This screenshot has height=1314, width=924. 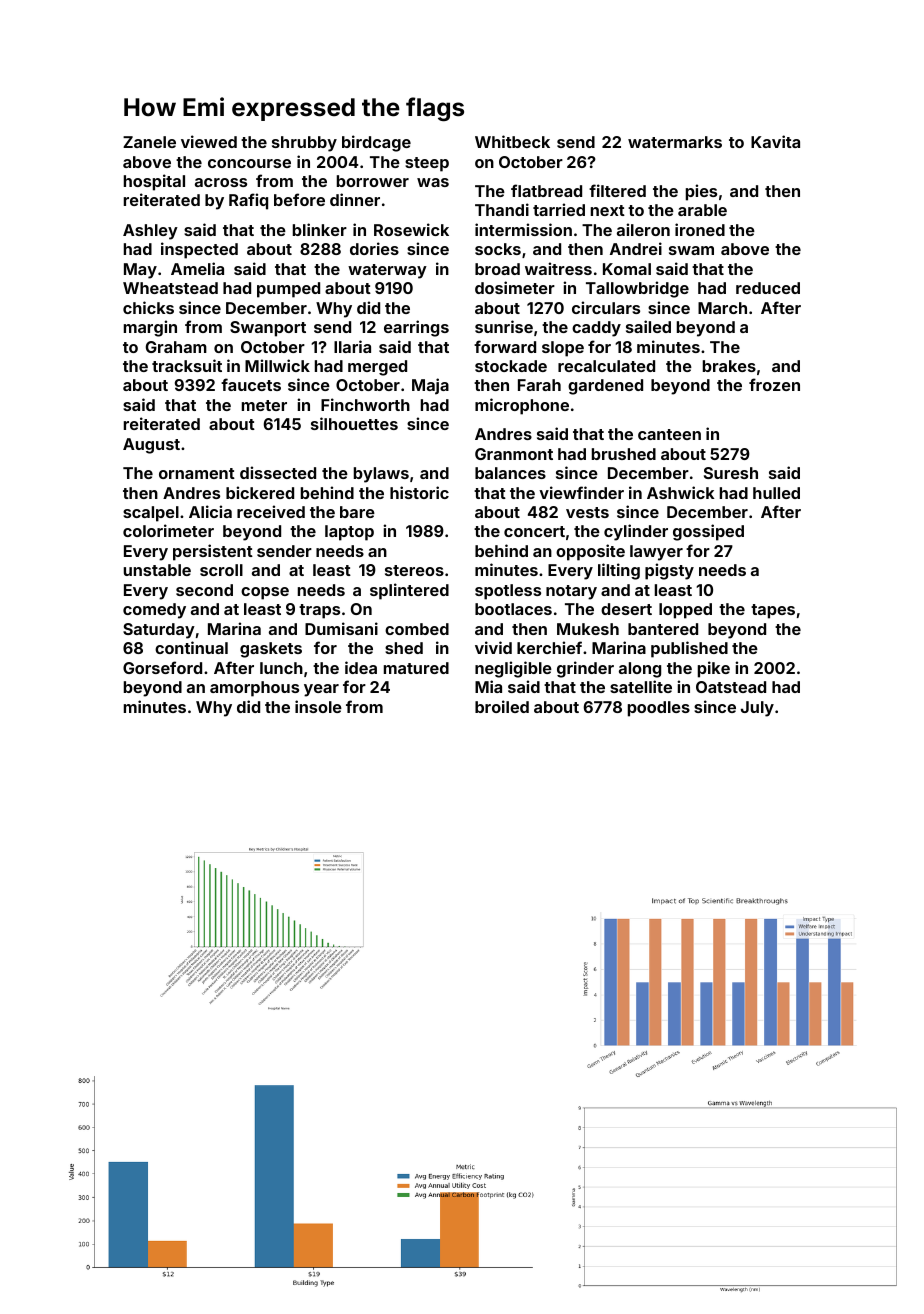 I want to click on Gorseford, so click(x=162, y=667).
